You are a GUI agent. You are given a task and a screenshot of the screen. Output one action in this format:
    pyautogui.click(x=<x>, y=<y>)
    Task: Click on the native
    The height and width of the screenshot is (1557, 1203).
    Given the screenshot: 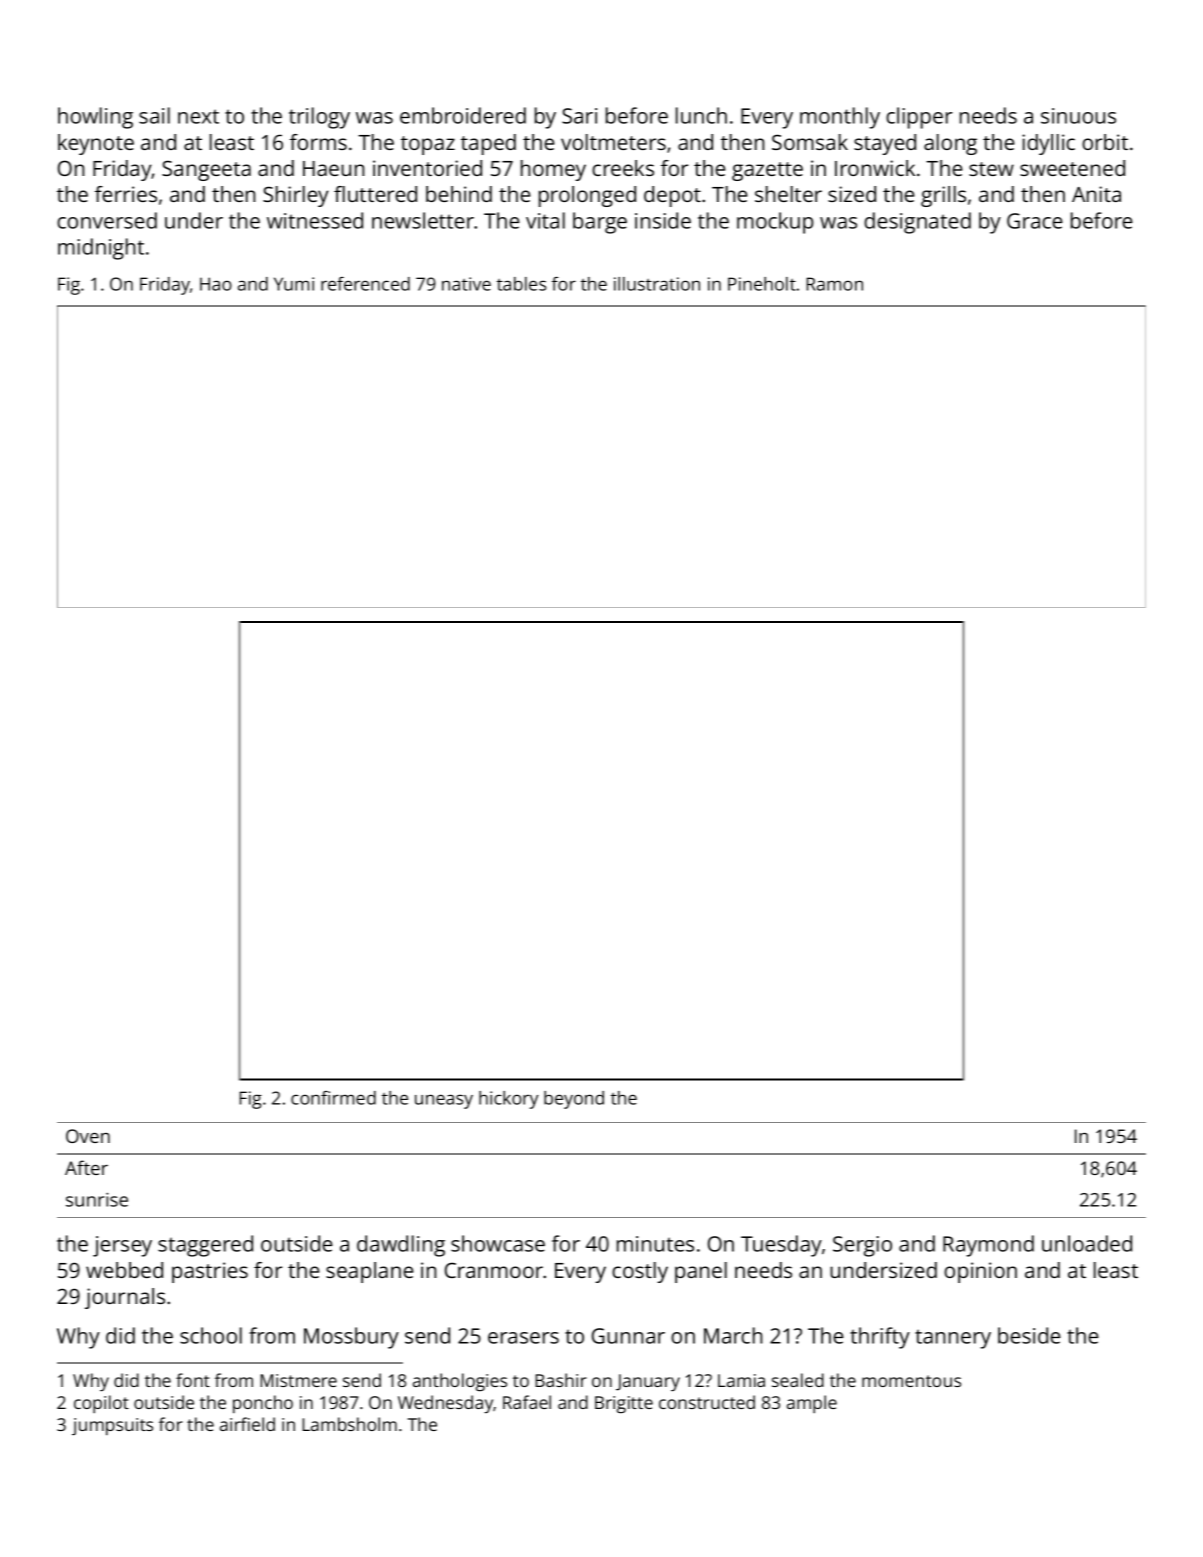 What is the action you would take?
    pyautogui.click(x=466, y=284)
